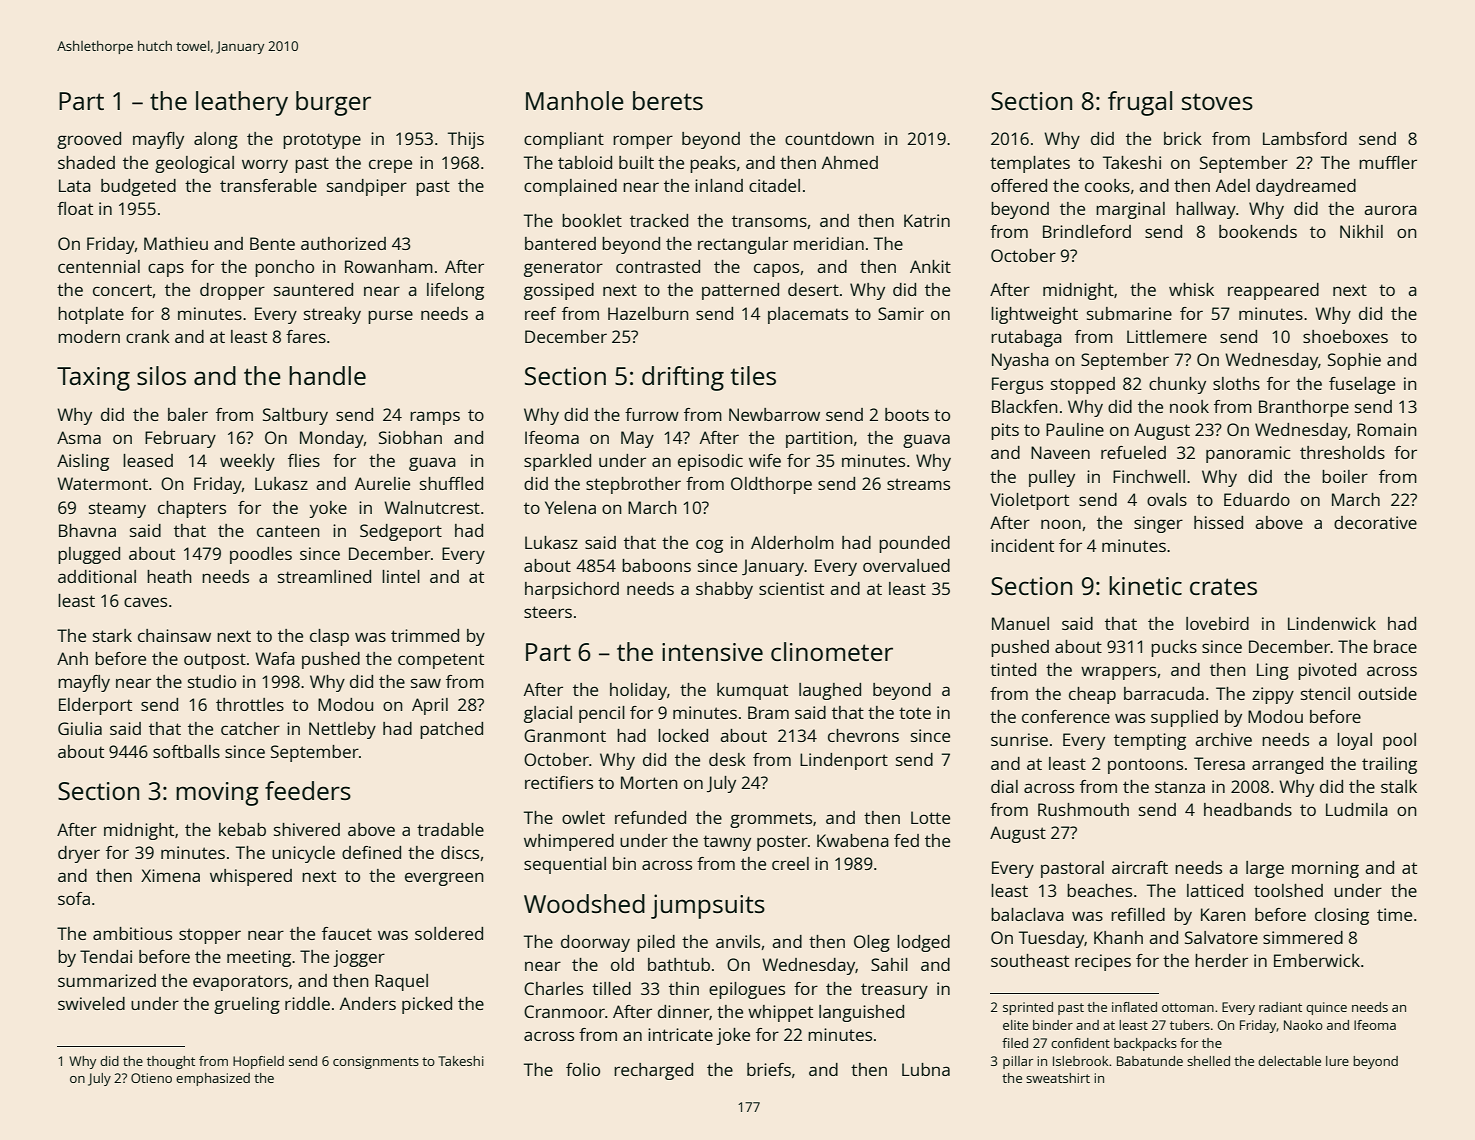 This page has width=1475, height=1140. Describe the element at coordinates (95, 706) in the page. I see `Elderport` at that location.
